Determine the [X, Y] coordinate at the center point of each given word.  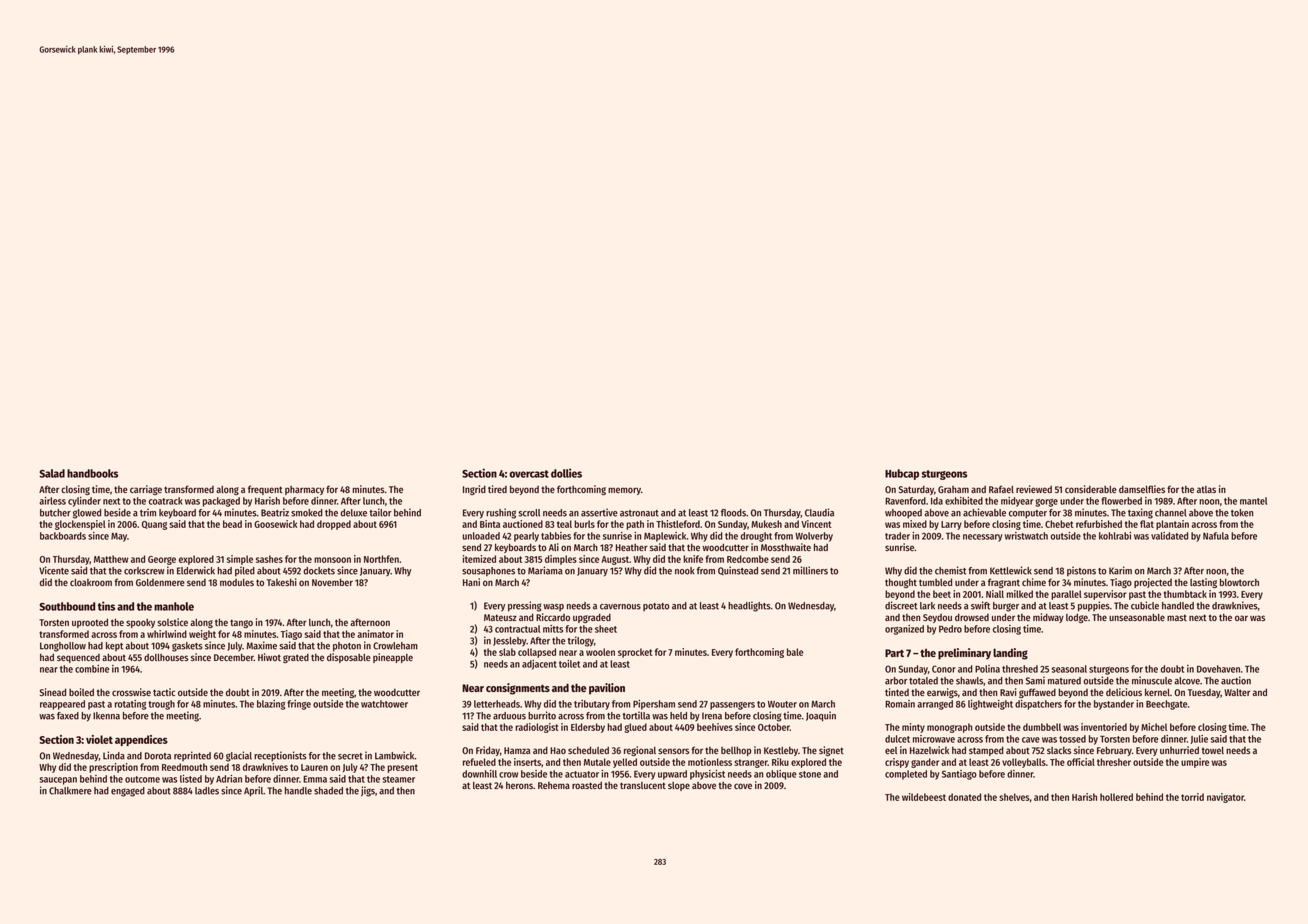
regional [640, 751]
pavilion [607, 689]
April [253, 791]
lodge [1077, 618]
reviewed [1034, 489]
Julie [1199, 739]
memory [624, 491]
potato [656, 607]
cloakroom [91, 582]
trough [161, 705]
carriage [146, 490]
